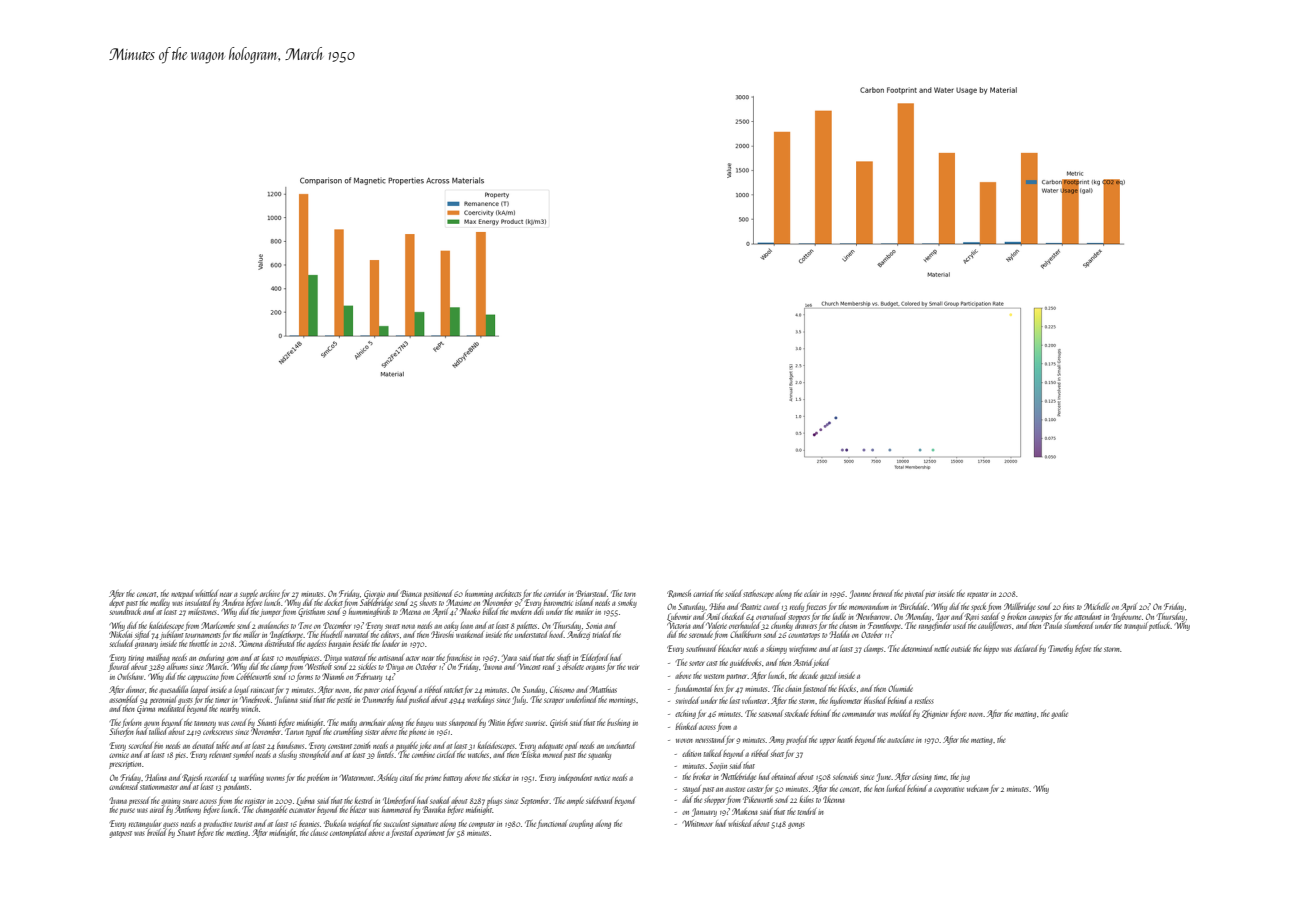 This screenshot has width=1308, height=924. What do you see at coordinates (991, 649) in the screenshot?
I see `hippo` at bounding box center [991, 649].
